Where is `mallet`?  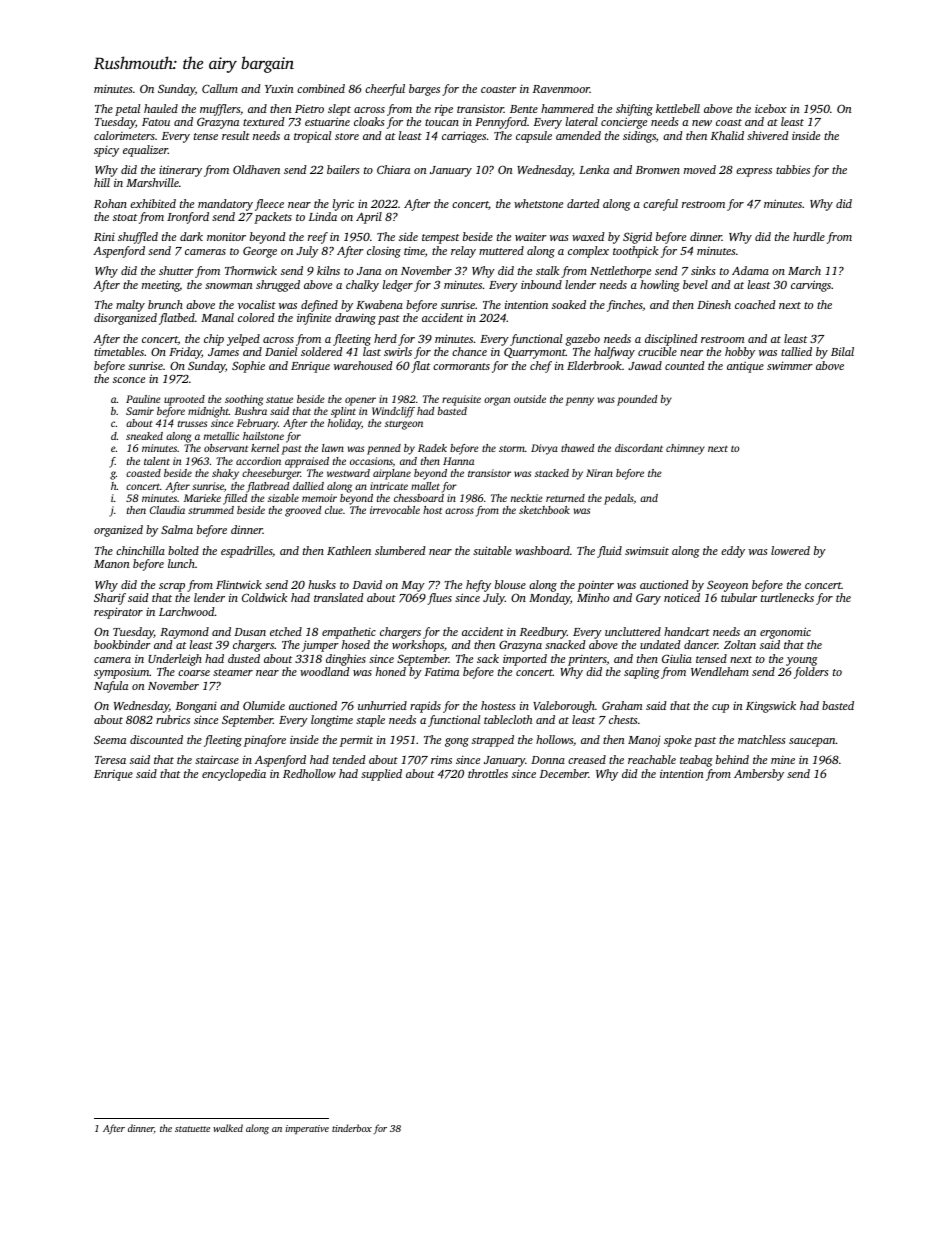 mallet is located at coordinates (425, 486).
